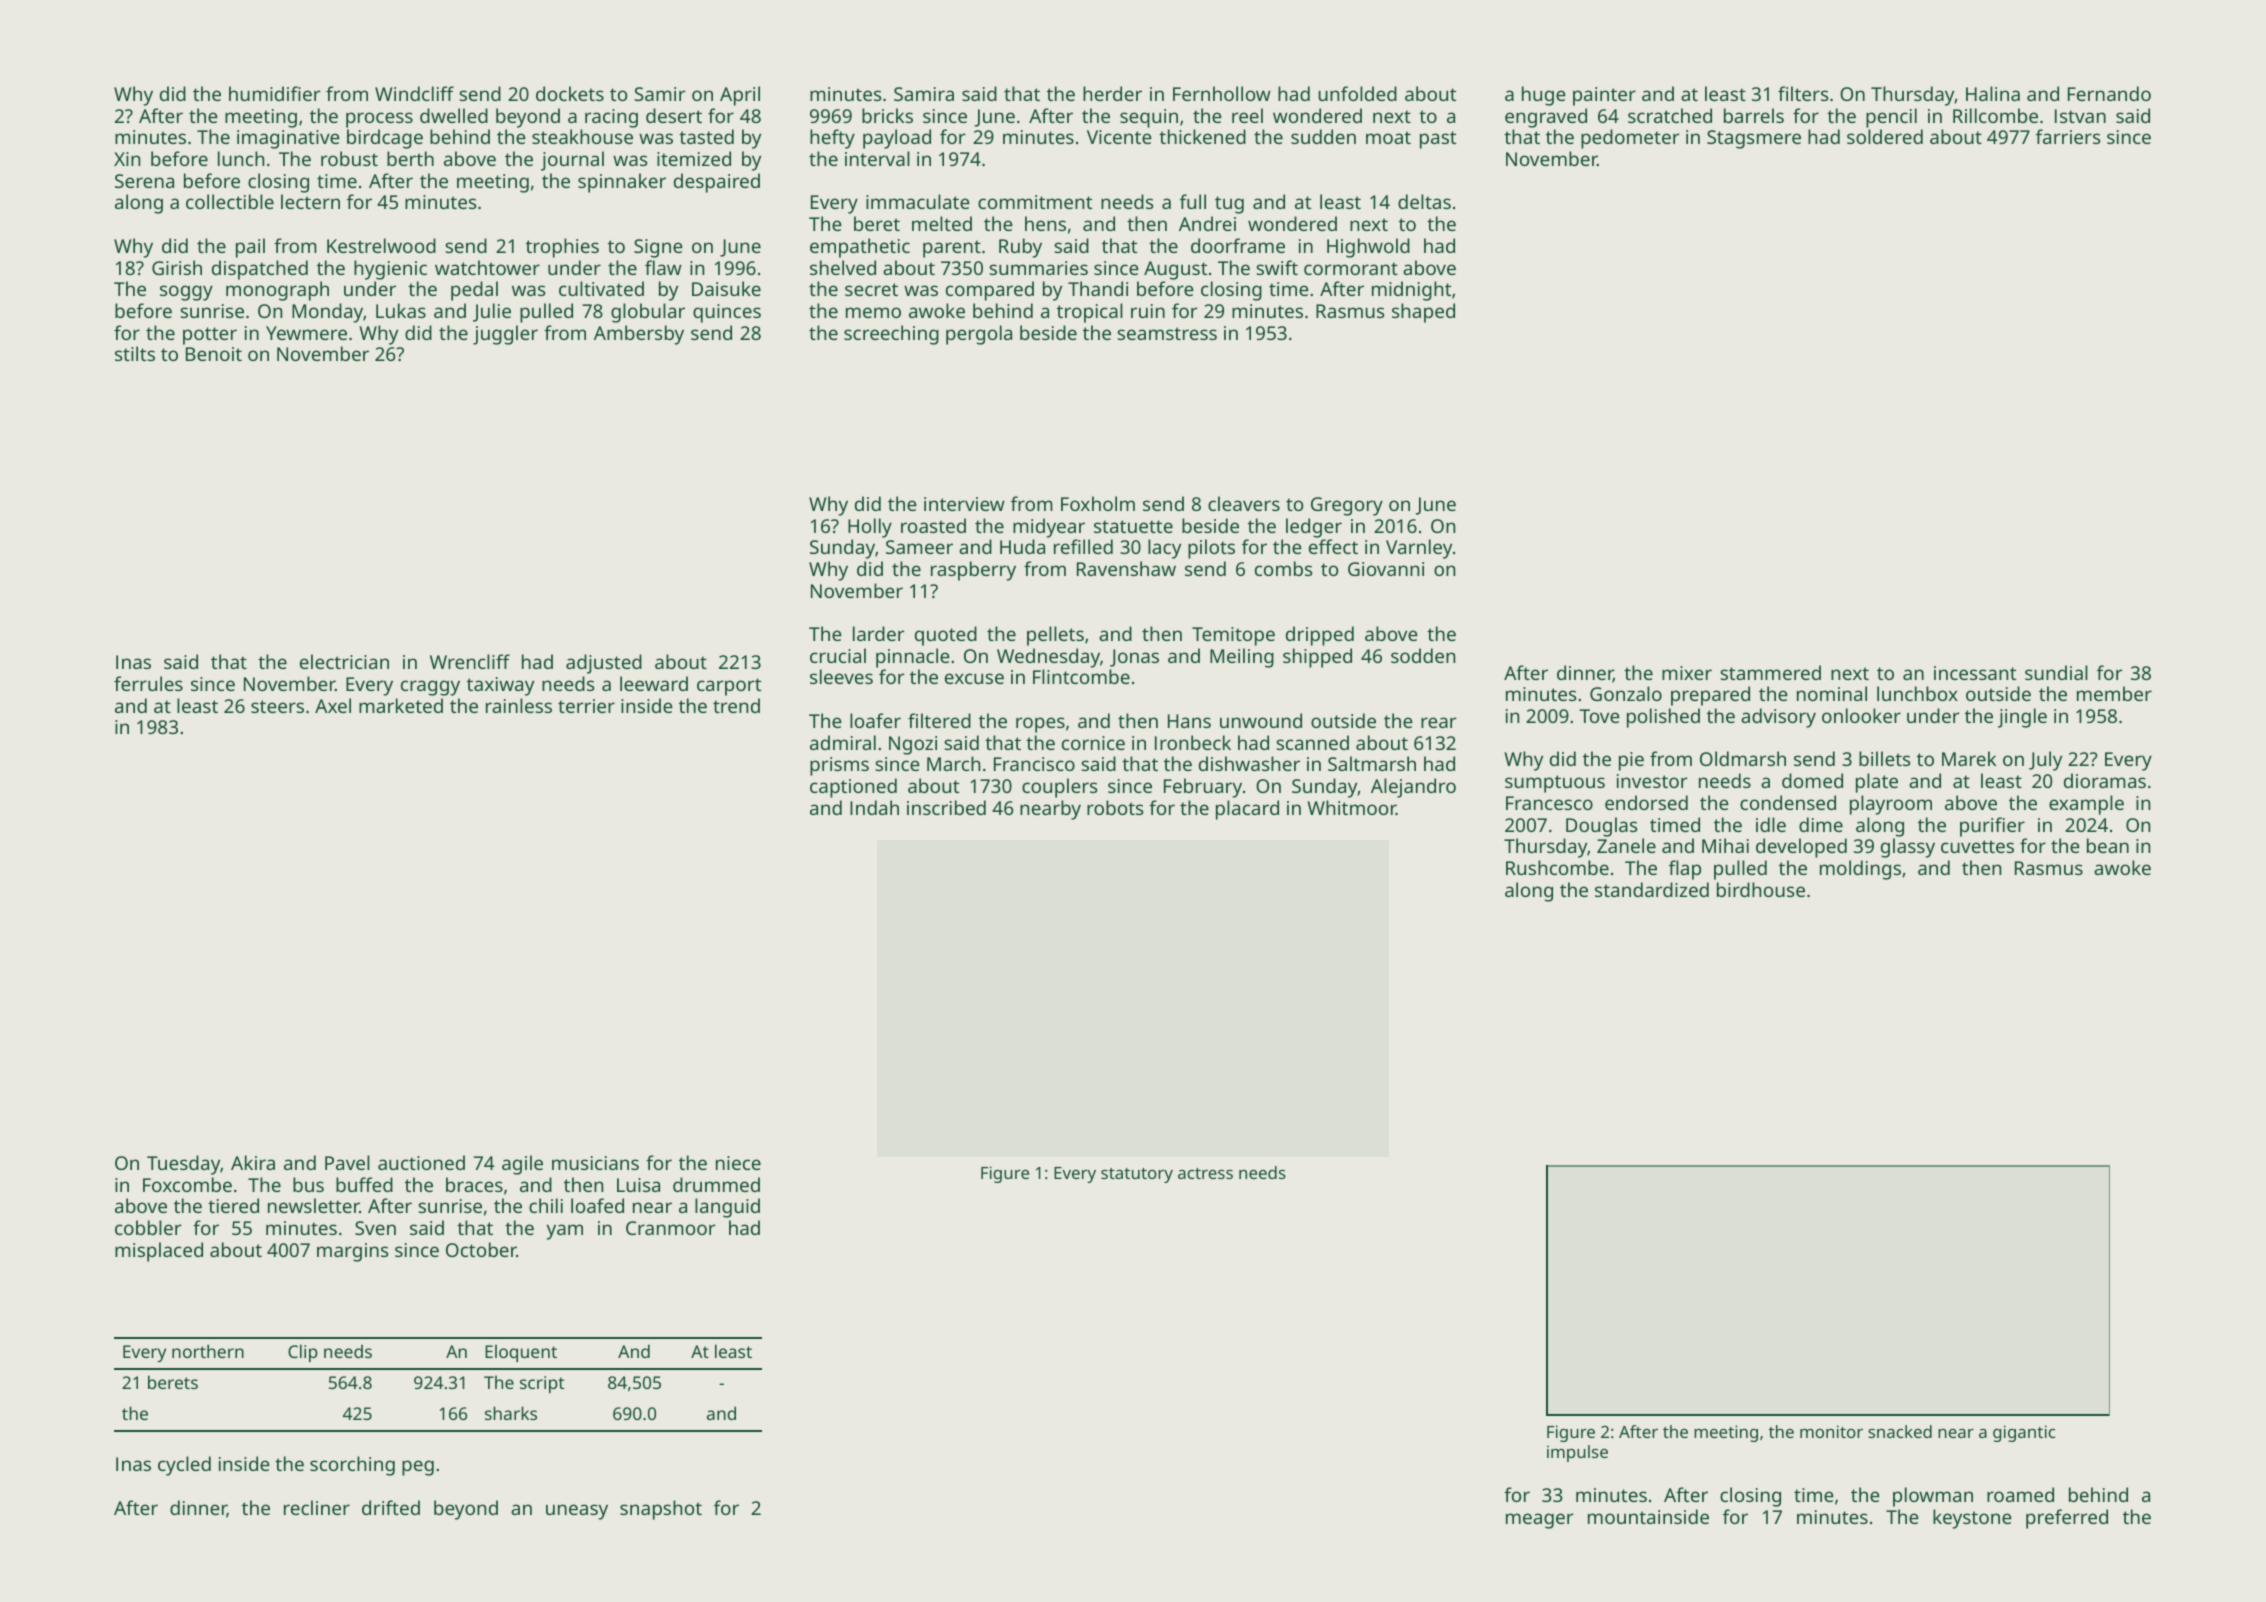  Describe the element at coordinates (474, 1184) in the screenshot. I see `braces` at that location.
